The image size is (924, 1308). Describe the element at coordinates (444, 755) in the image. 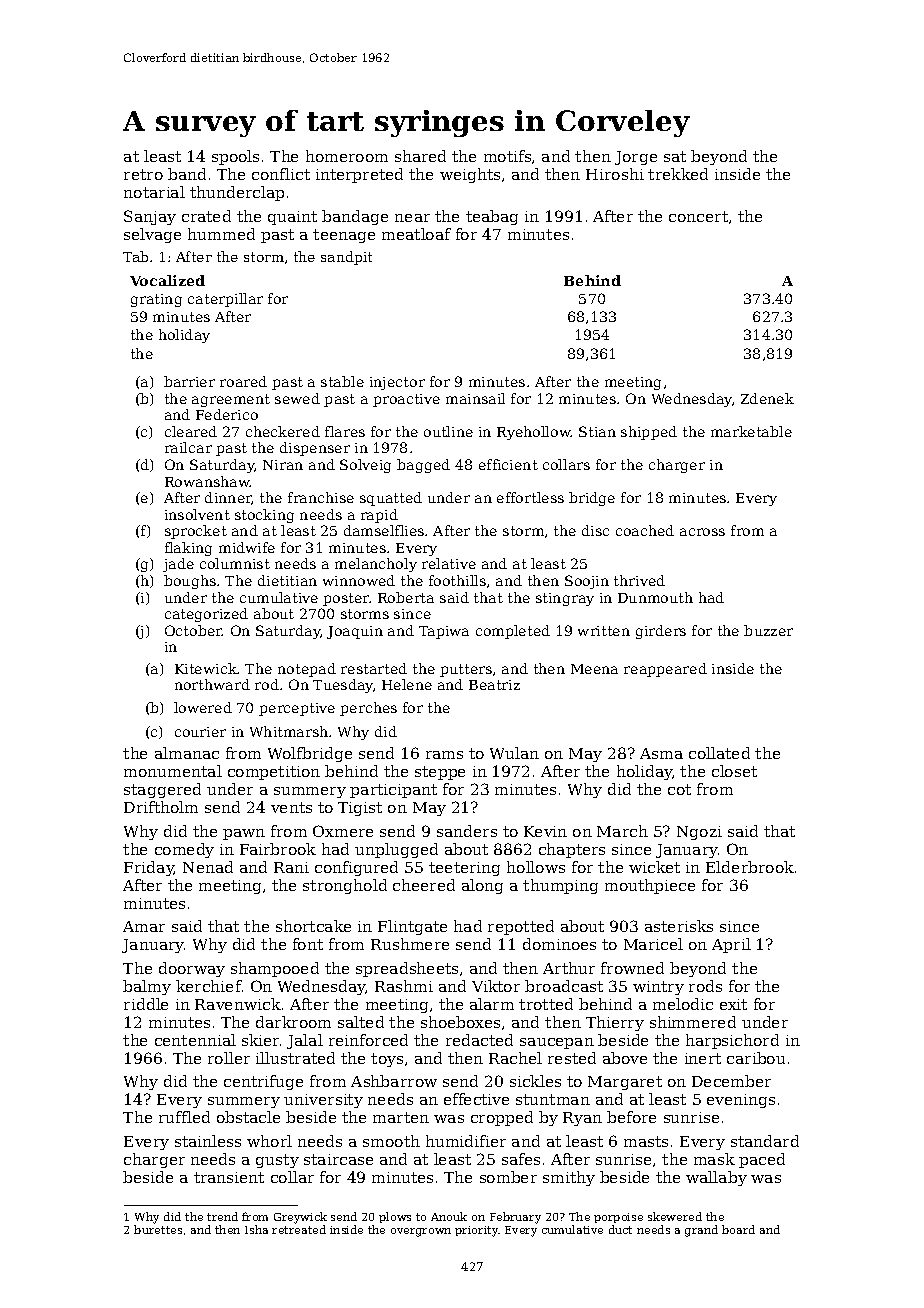

I see `rams` at that location.
